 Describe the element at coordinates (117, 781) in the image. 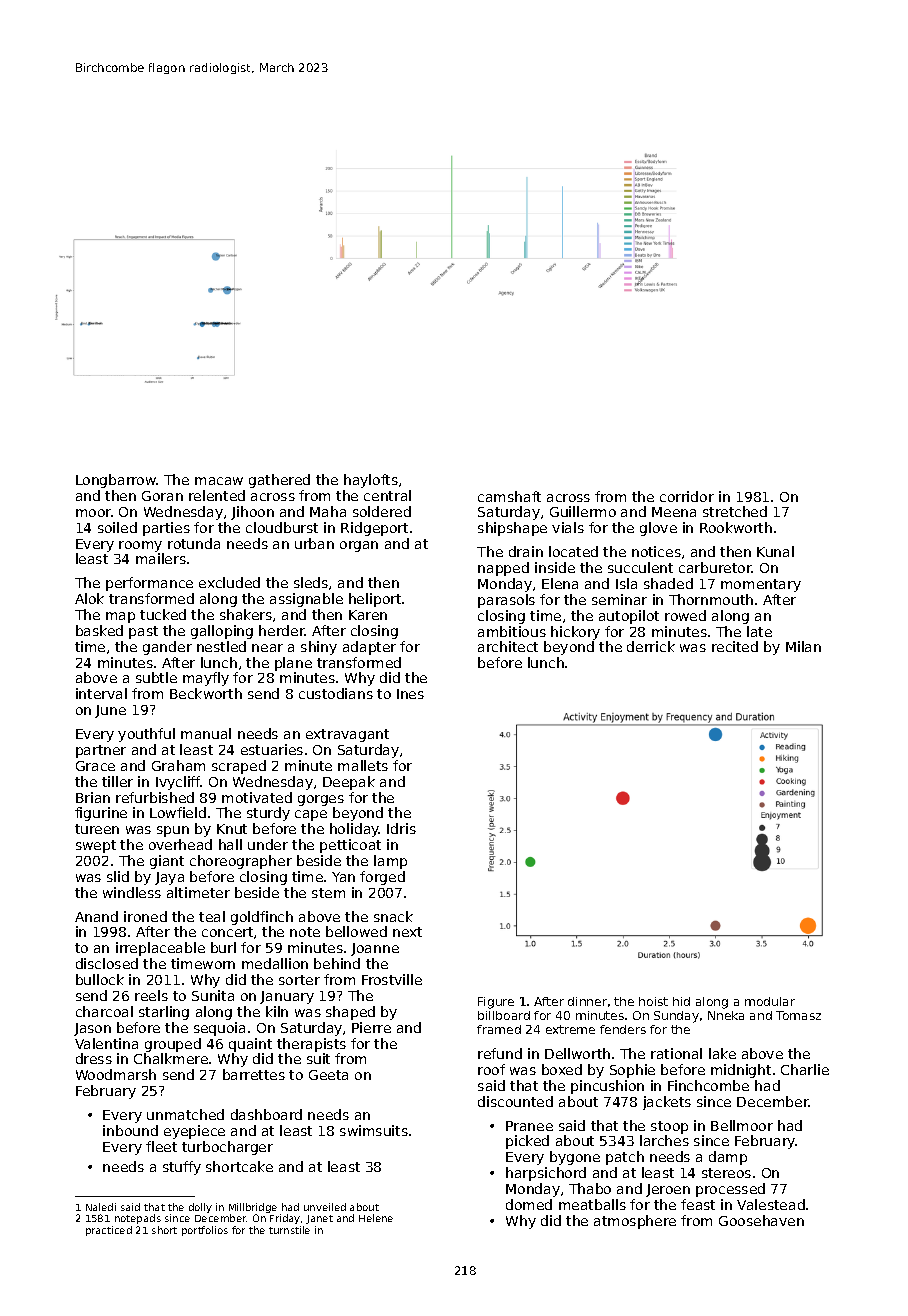

I see `tiller` at that location.
